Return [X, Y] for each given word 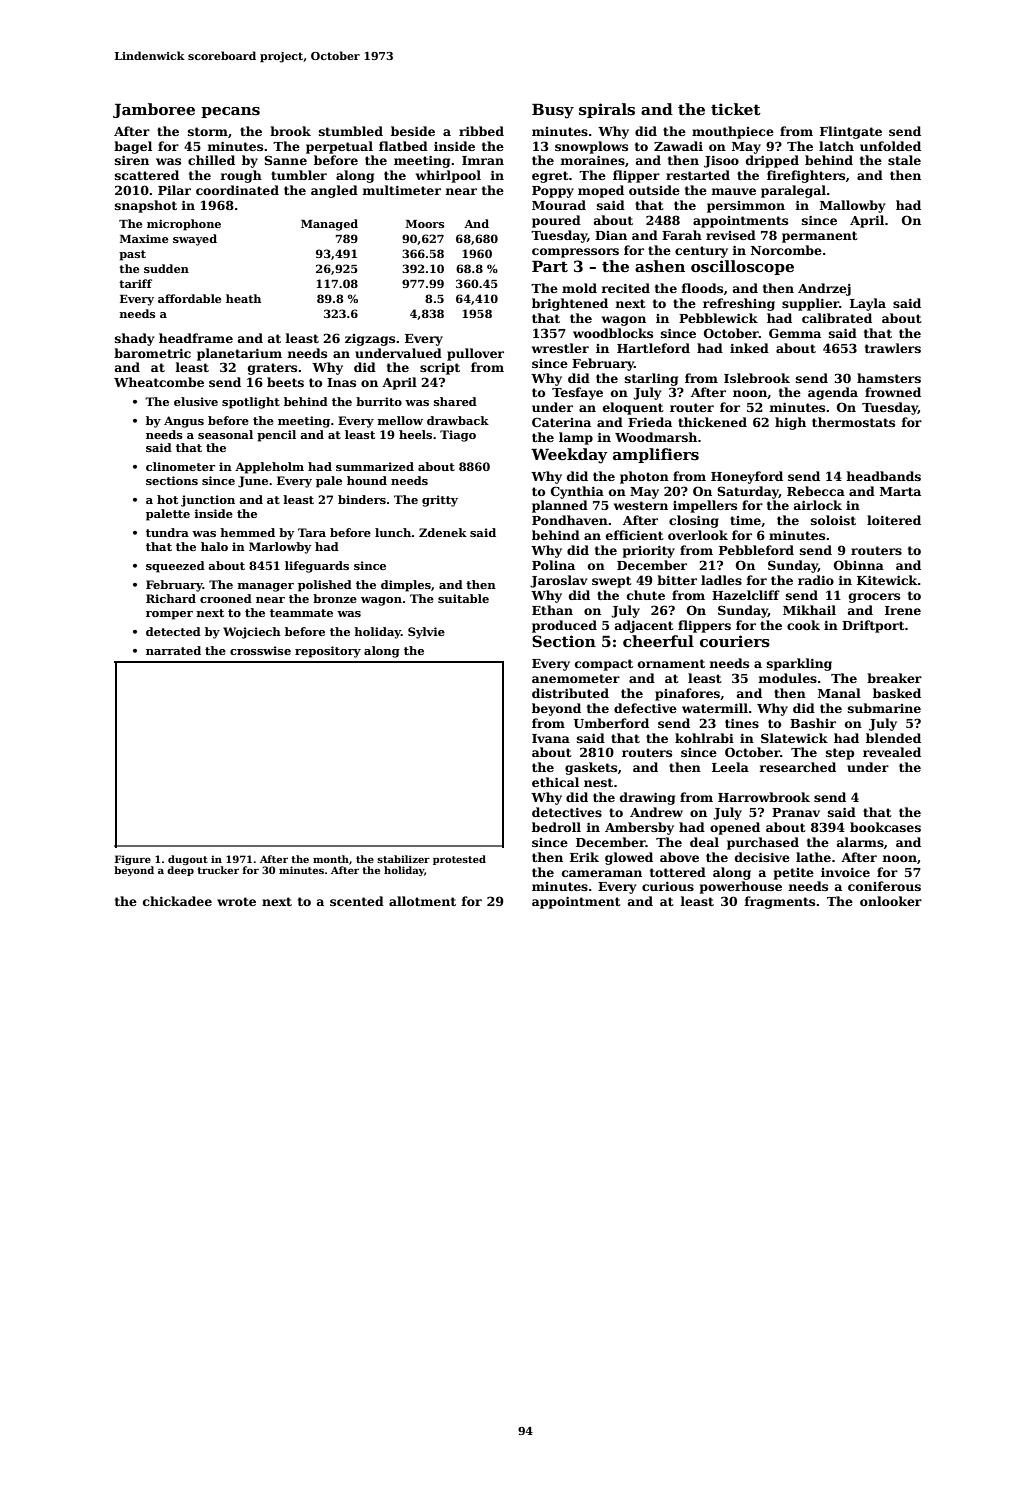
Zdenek [443, 532]
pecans [230, 112]
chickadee [177, 901]
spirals [607, 110]
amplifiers [656, 455]
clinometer [180, 466]
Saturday [748, 492]
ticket [736, 109]
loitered [894, 520]
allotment [422, 901]
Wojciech [252, 633]
